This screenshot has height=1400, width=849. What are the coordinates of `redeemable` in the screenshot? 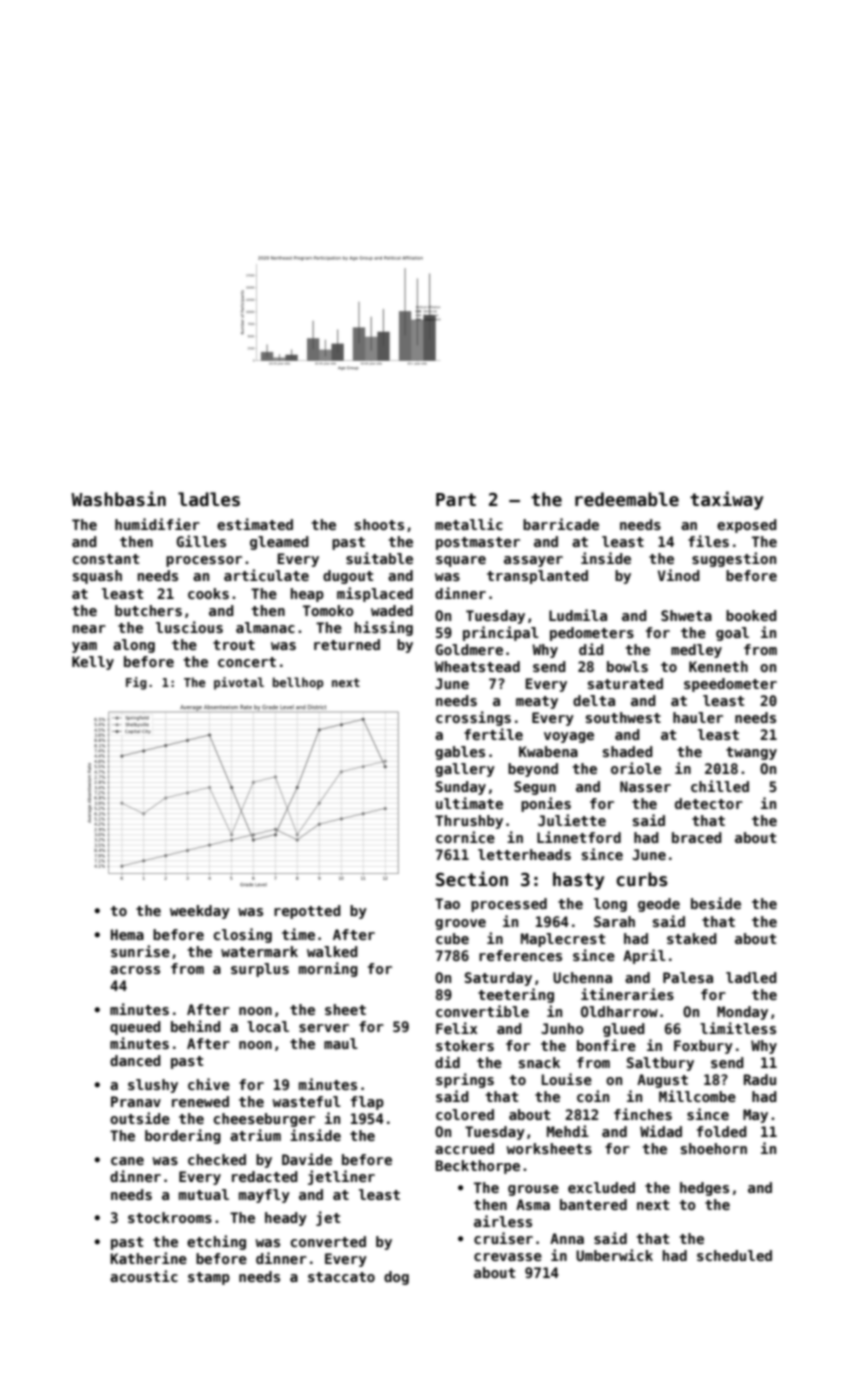 It's located at (627, 499).
